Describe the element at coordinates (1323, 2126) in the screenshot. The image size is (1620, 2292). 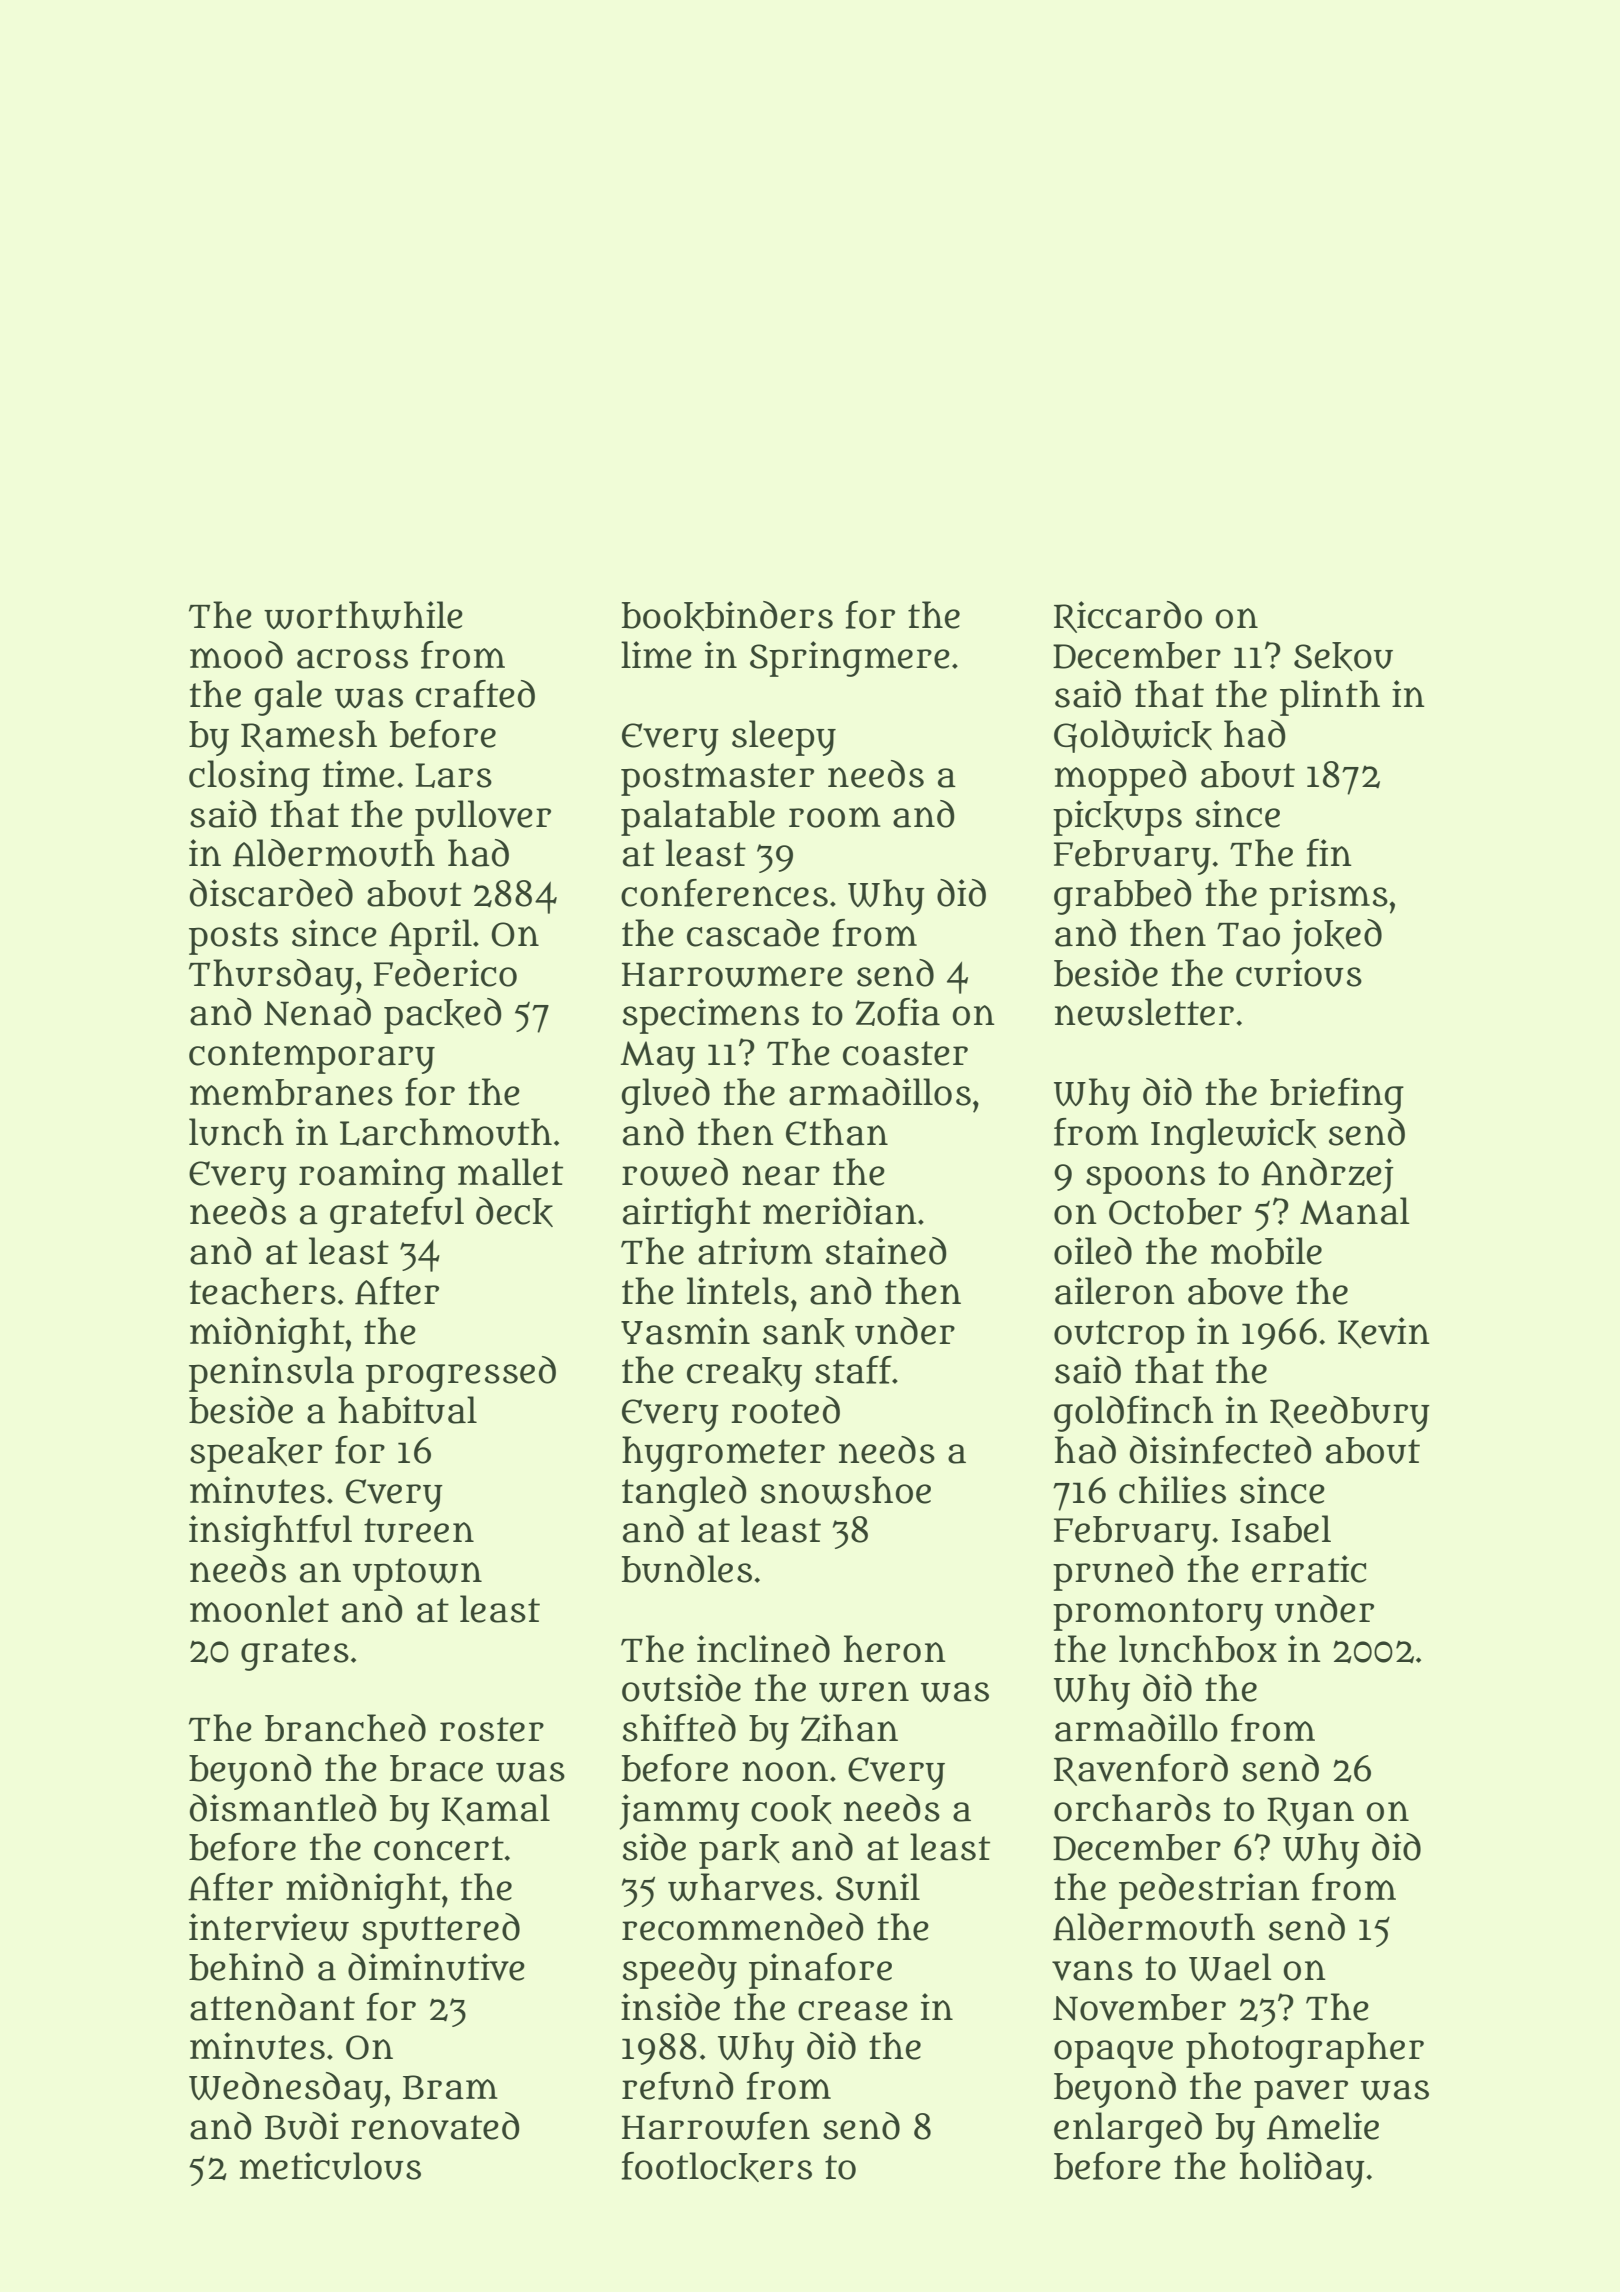
I see `Amelie` at that location.
